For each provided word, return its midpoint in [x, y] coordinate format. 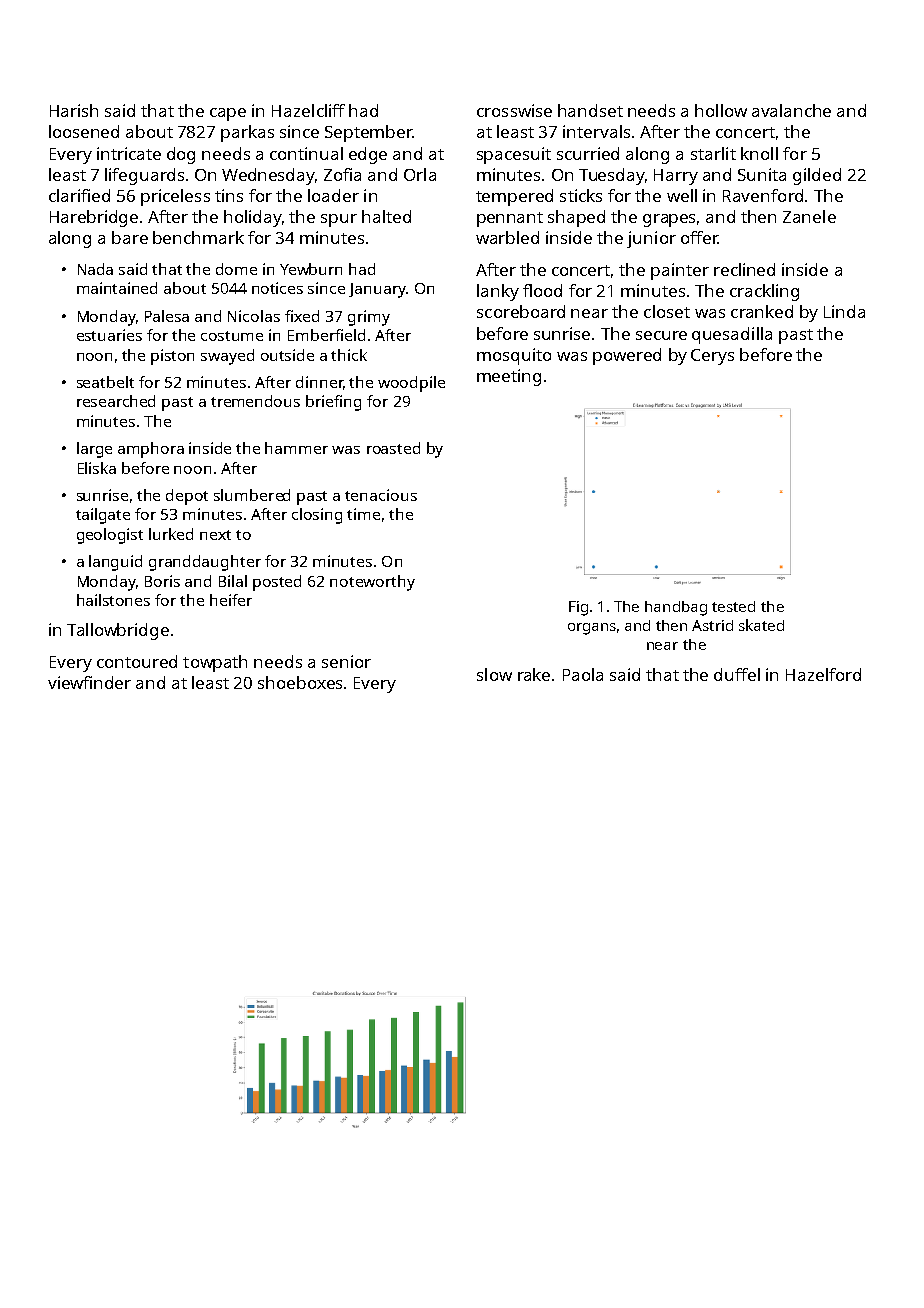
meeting [509, 377]
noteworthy [372, 583]
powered [627, 356]
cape [228, 114]
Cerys [712, 357]
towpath [215, 663]
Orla [420, 174]
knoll [759, 153]
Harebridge [94, 218]
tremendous [255, 401]
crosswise [514, 110]
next [215, 535]
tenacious [381, 495]
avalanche [791, 110]
